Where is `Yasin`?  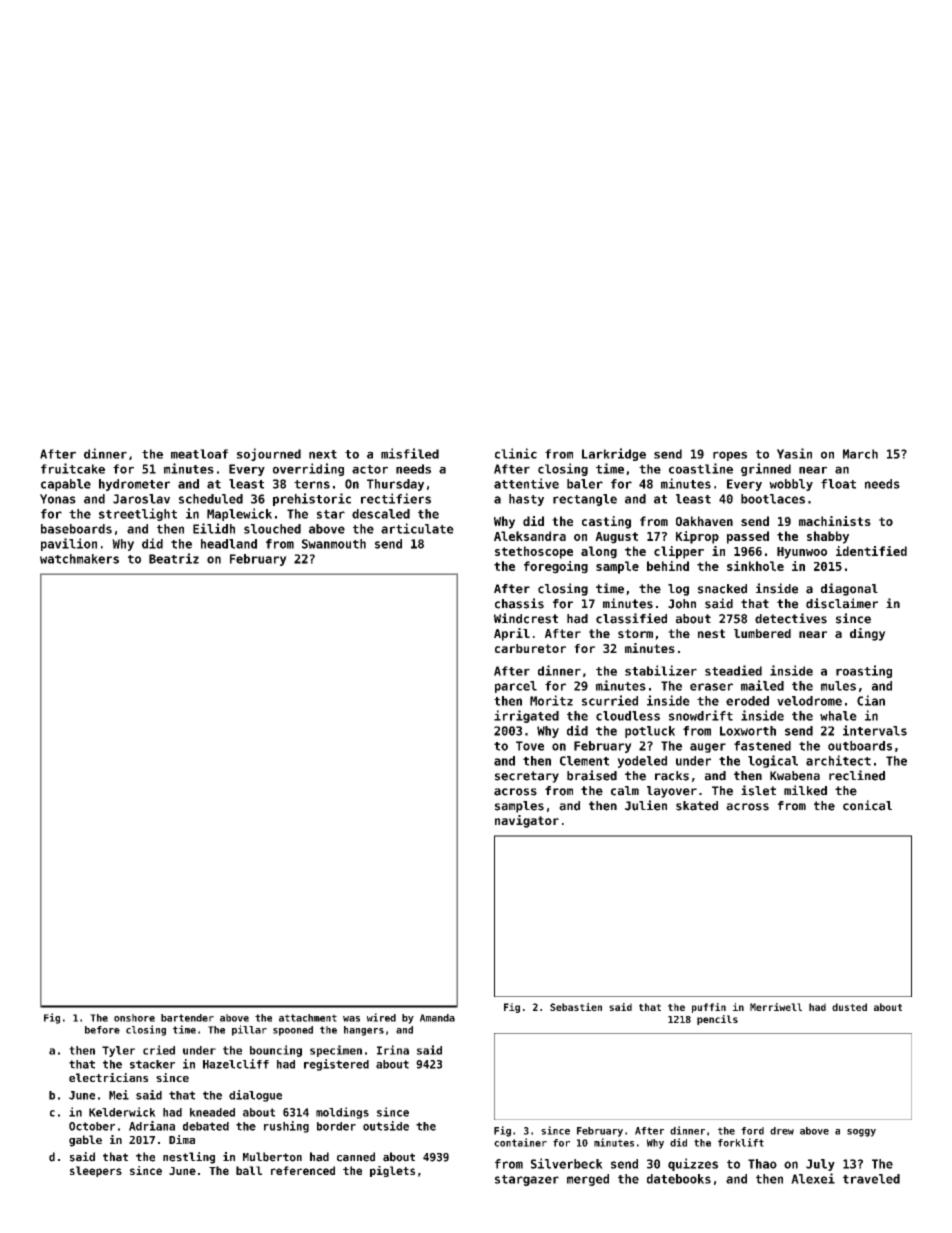
Yasin is located at coordinates (794, 453).
